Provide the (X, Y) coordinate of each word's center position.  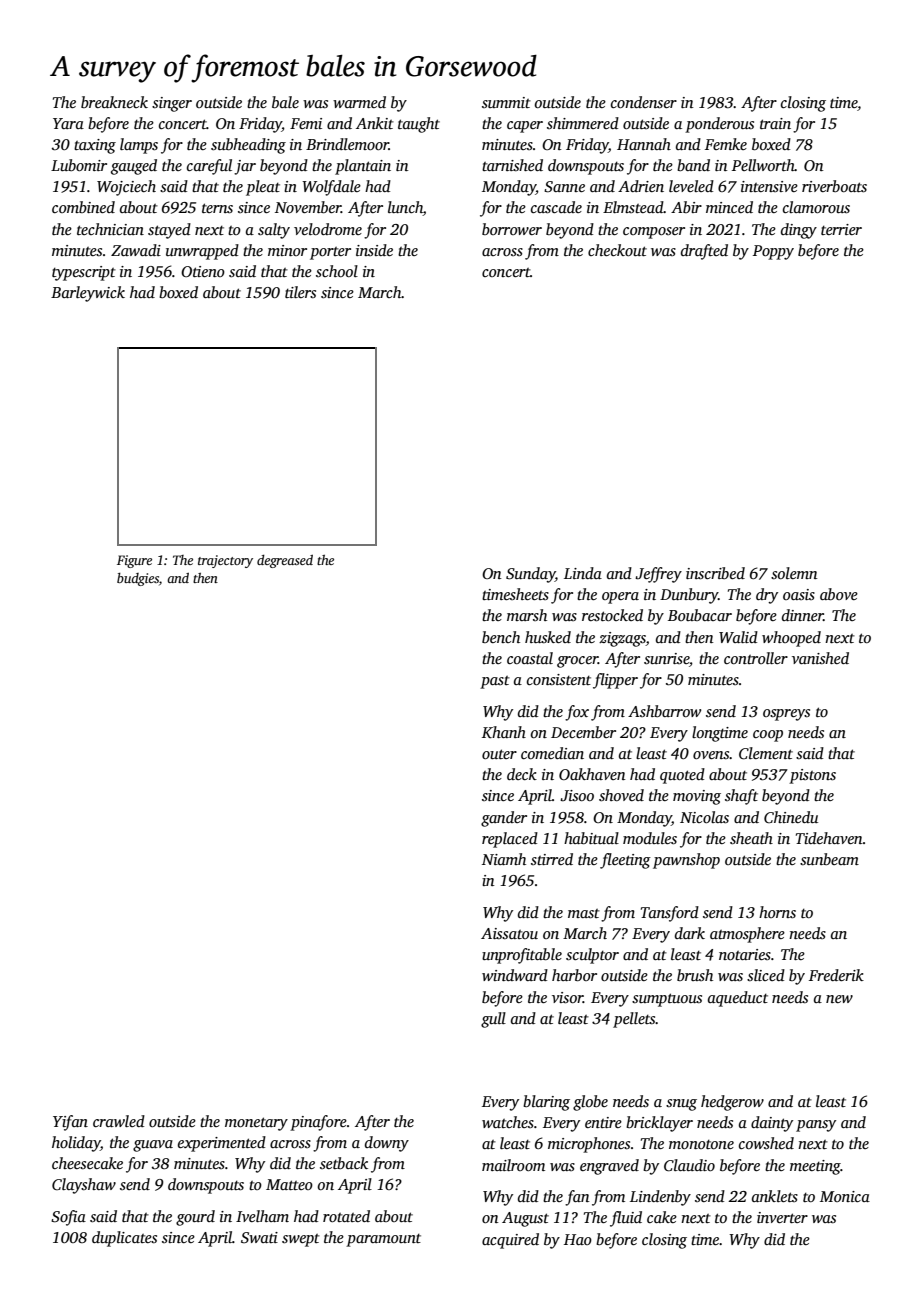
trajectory (225, 561)
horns (777, 912)
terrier (841, 229)
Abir (686, 207)
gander (504, 819)
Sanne (564, 187)
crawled (119, 1121)
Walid (738, 637)
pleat (263, 188)
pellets (634, 1020)
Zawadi (136, 250)
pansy (816, 1126)
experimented (222, 1144)
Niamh (504, 859)
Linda (583, 573)
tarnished (512, 165)
